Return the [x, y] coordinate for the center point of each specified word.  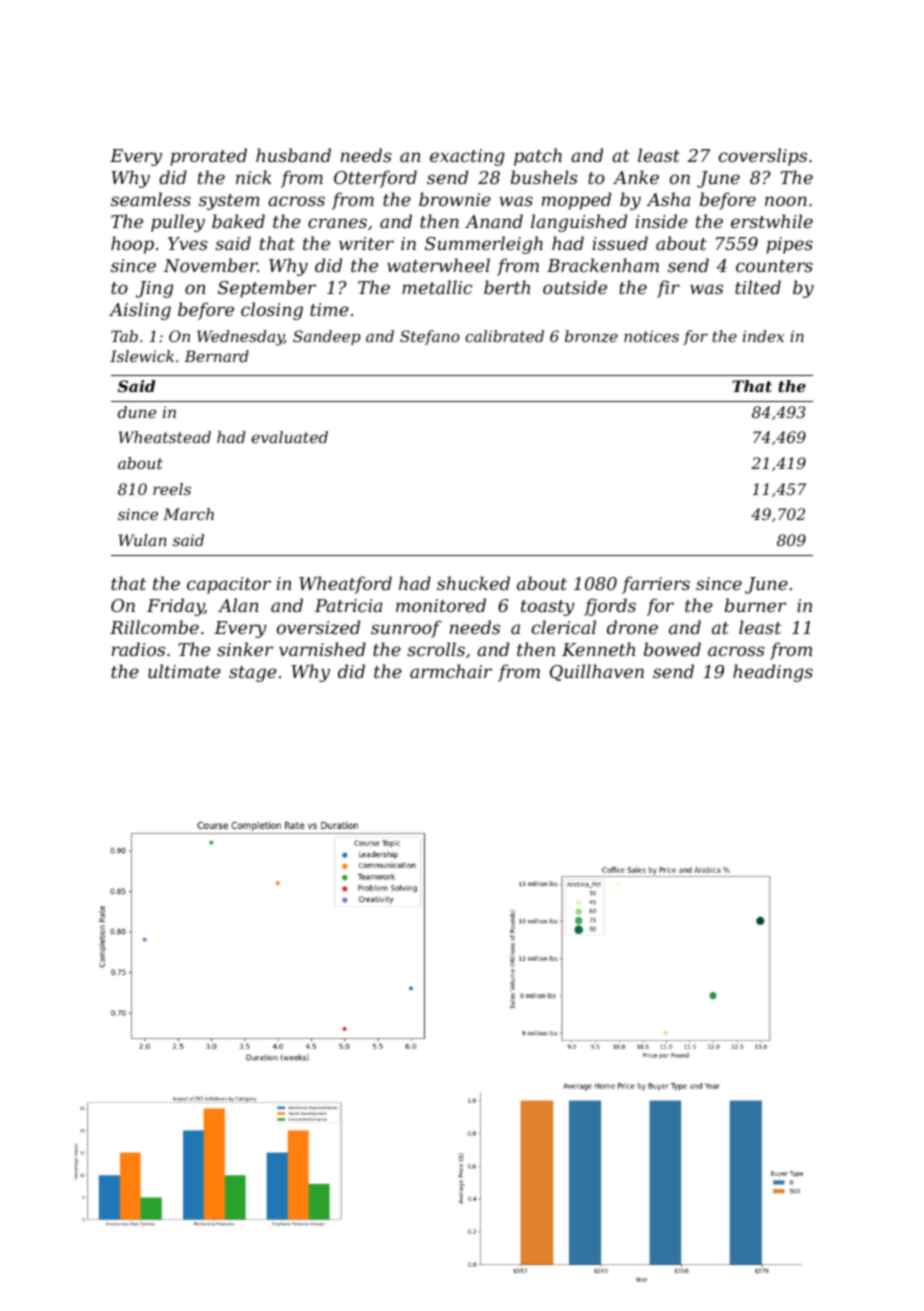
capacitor [229, 585]
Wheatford [345, 585]
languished [579, 223]
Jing [154, 289]
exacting [467, 157]
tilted [758, 287]
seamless [151, 199]
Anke [636, 177]
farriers [656, 585]
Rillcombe [154, 627]
